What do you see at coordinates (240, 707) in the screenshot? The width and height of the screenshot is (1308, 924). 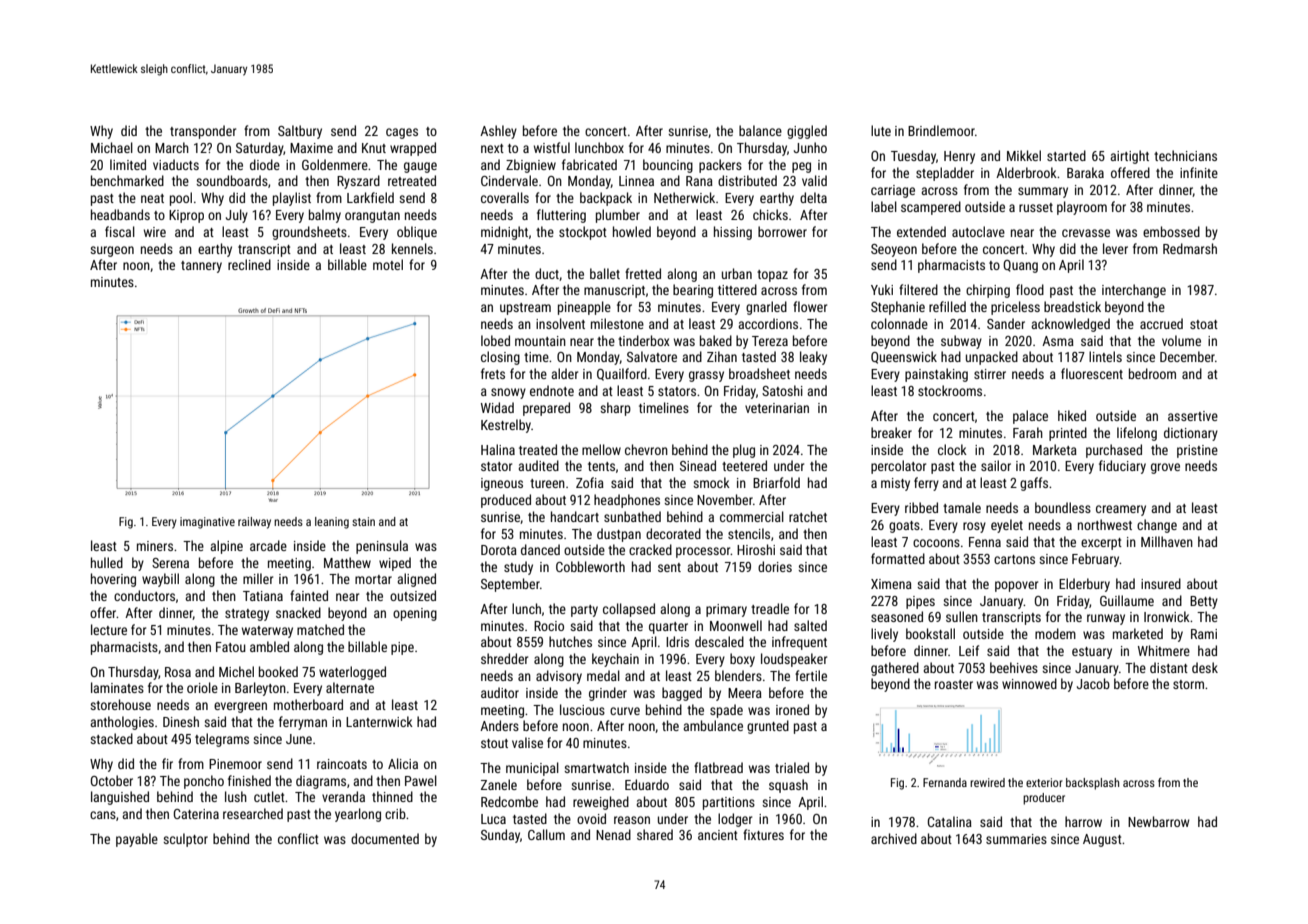 I see `evergreen` at bounding box center [240, 707].
